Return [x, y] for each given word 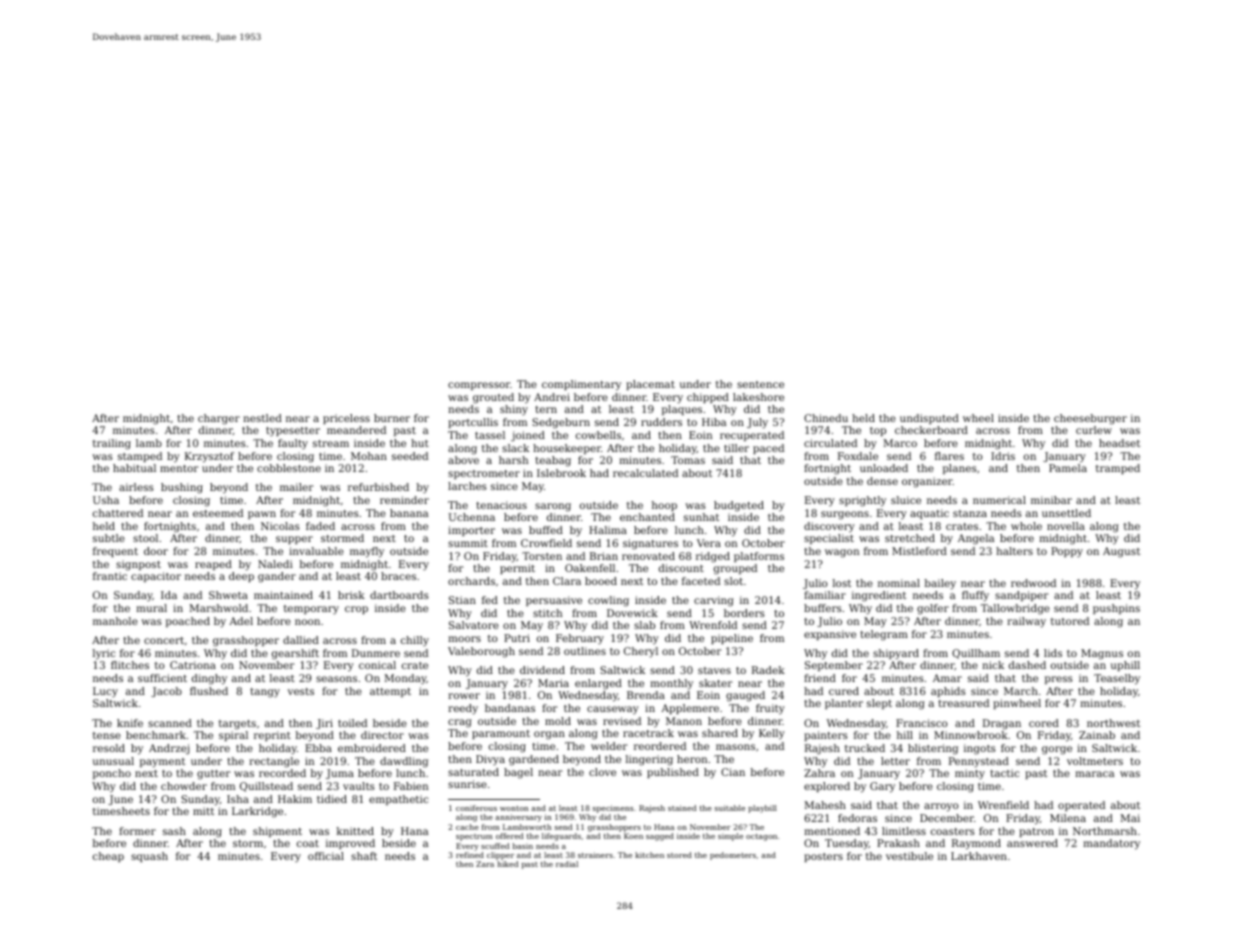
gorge [1057, 750]
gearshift [295, 654]
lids [1053, 653]
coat [308, 843]
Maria [553, 683]
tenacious [501, 505]
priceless [346, 419]
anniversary [518, 818]
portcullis [473, 423]
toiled [352, 723]
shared [720, 733]
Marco [900, 443]
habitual [134, 468]
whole [1026, 526]
